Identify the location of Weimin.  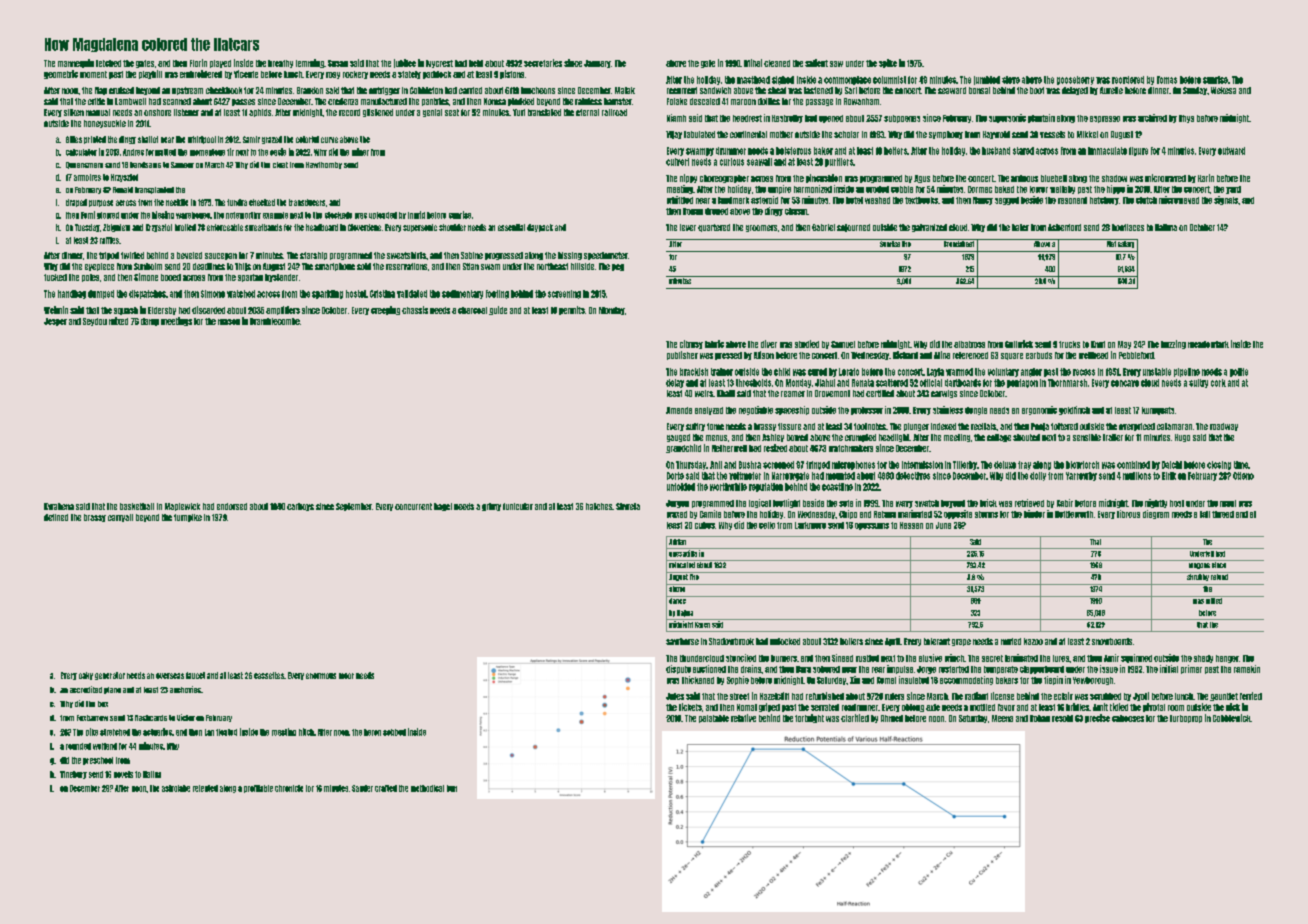
(56, 310).
